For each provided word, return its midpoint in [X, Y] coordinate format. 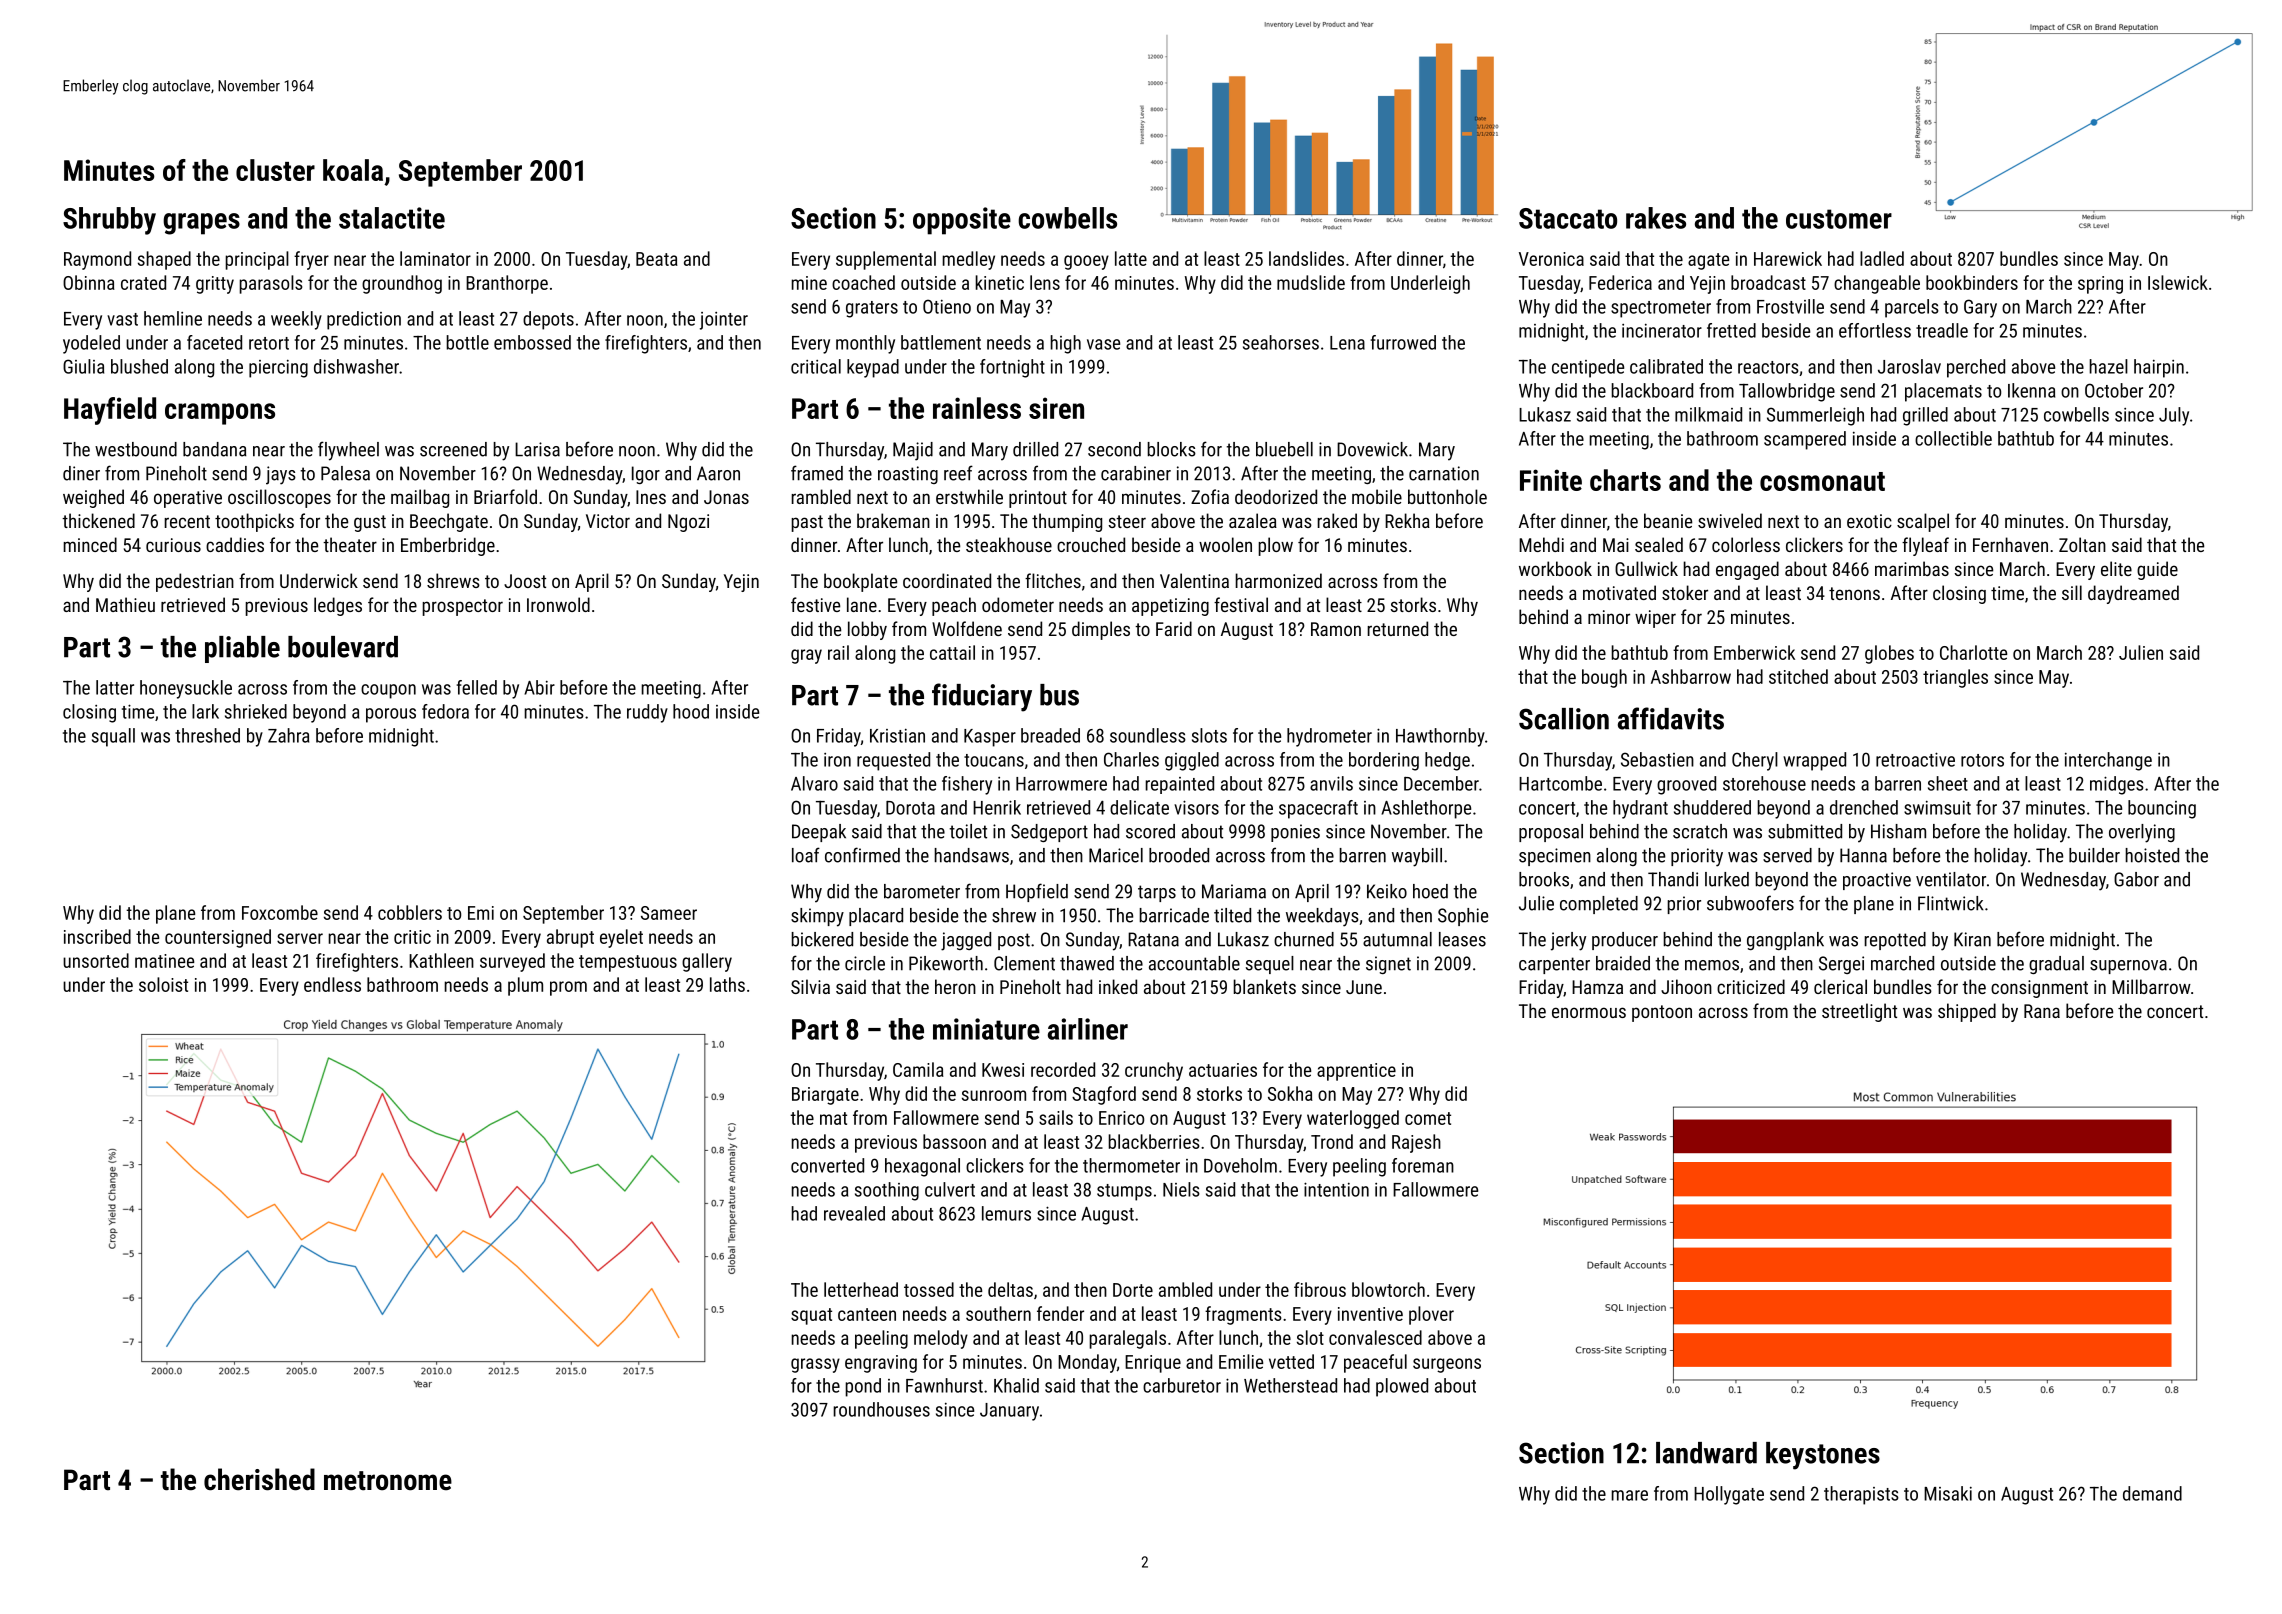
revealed [854, 1213]
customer [1839, 219]
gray [806, 656]
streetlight [1859, 1012]
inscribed [97, 936]
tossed [929, 1289]
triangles [1955, 678]
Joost [525, 581]
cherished [259, 1479]
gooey [1086, 262]
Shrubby [109, 221]
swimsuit [1937, 808]
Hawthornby [1440, 737]
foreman [1423, 1165]
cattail [952, 652]
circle [865, 963]
